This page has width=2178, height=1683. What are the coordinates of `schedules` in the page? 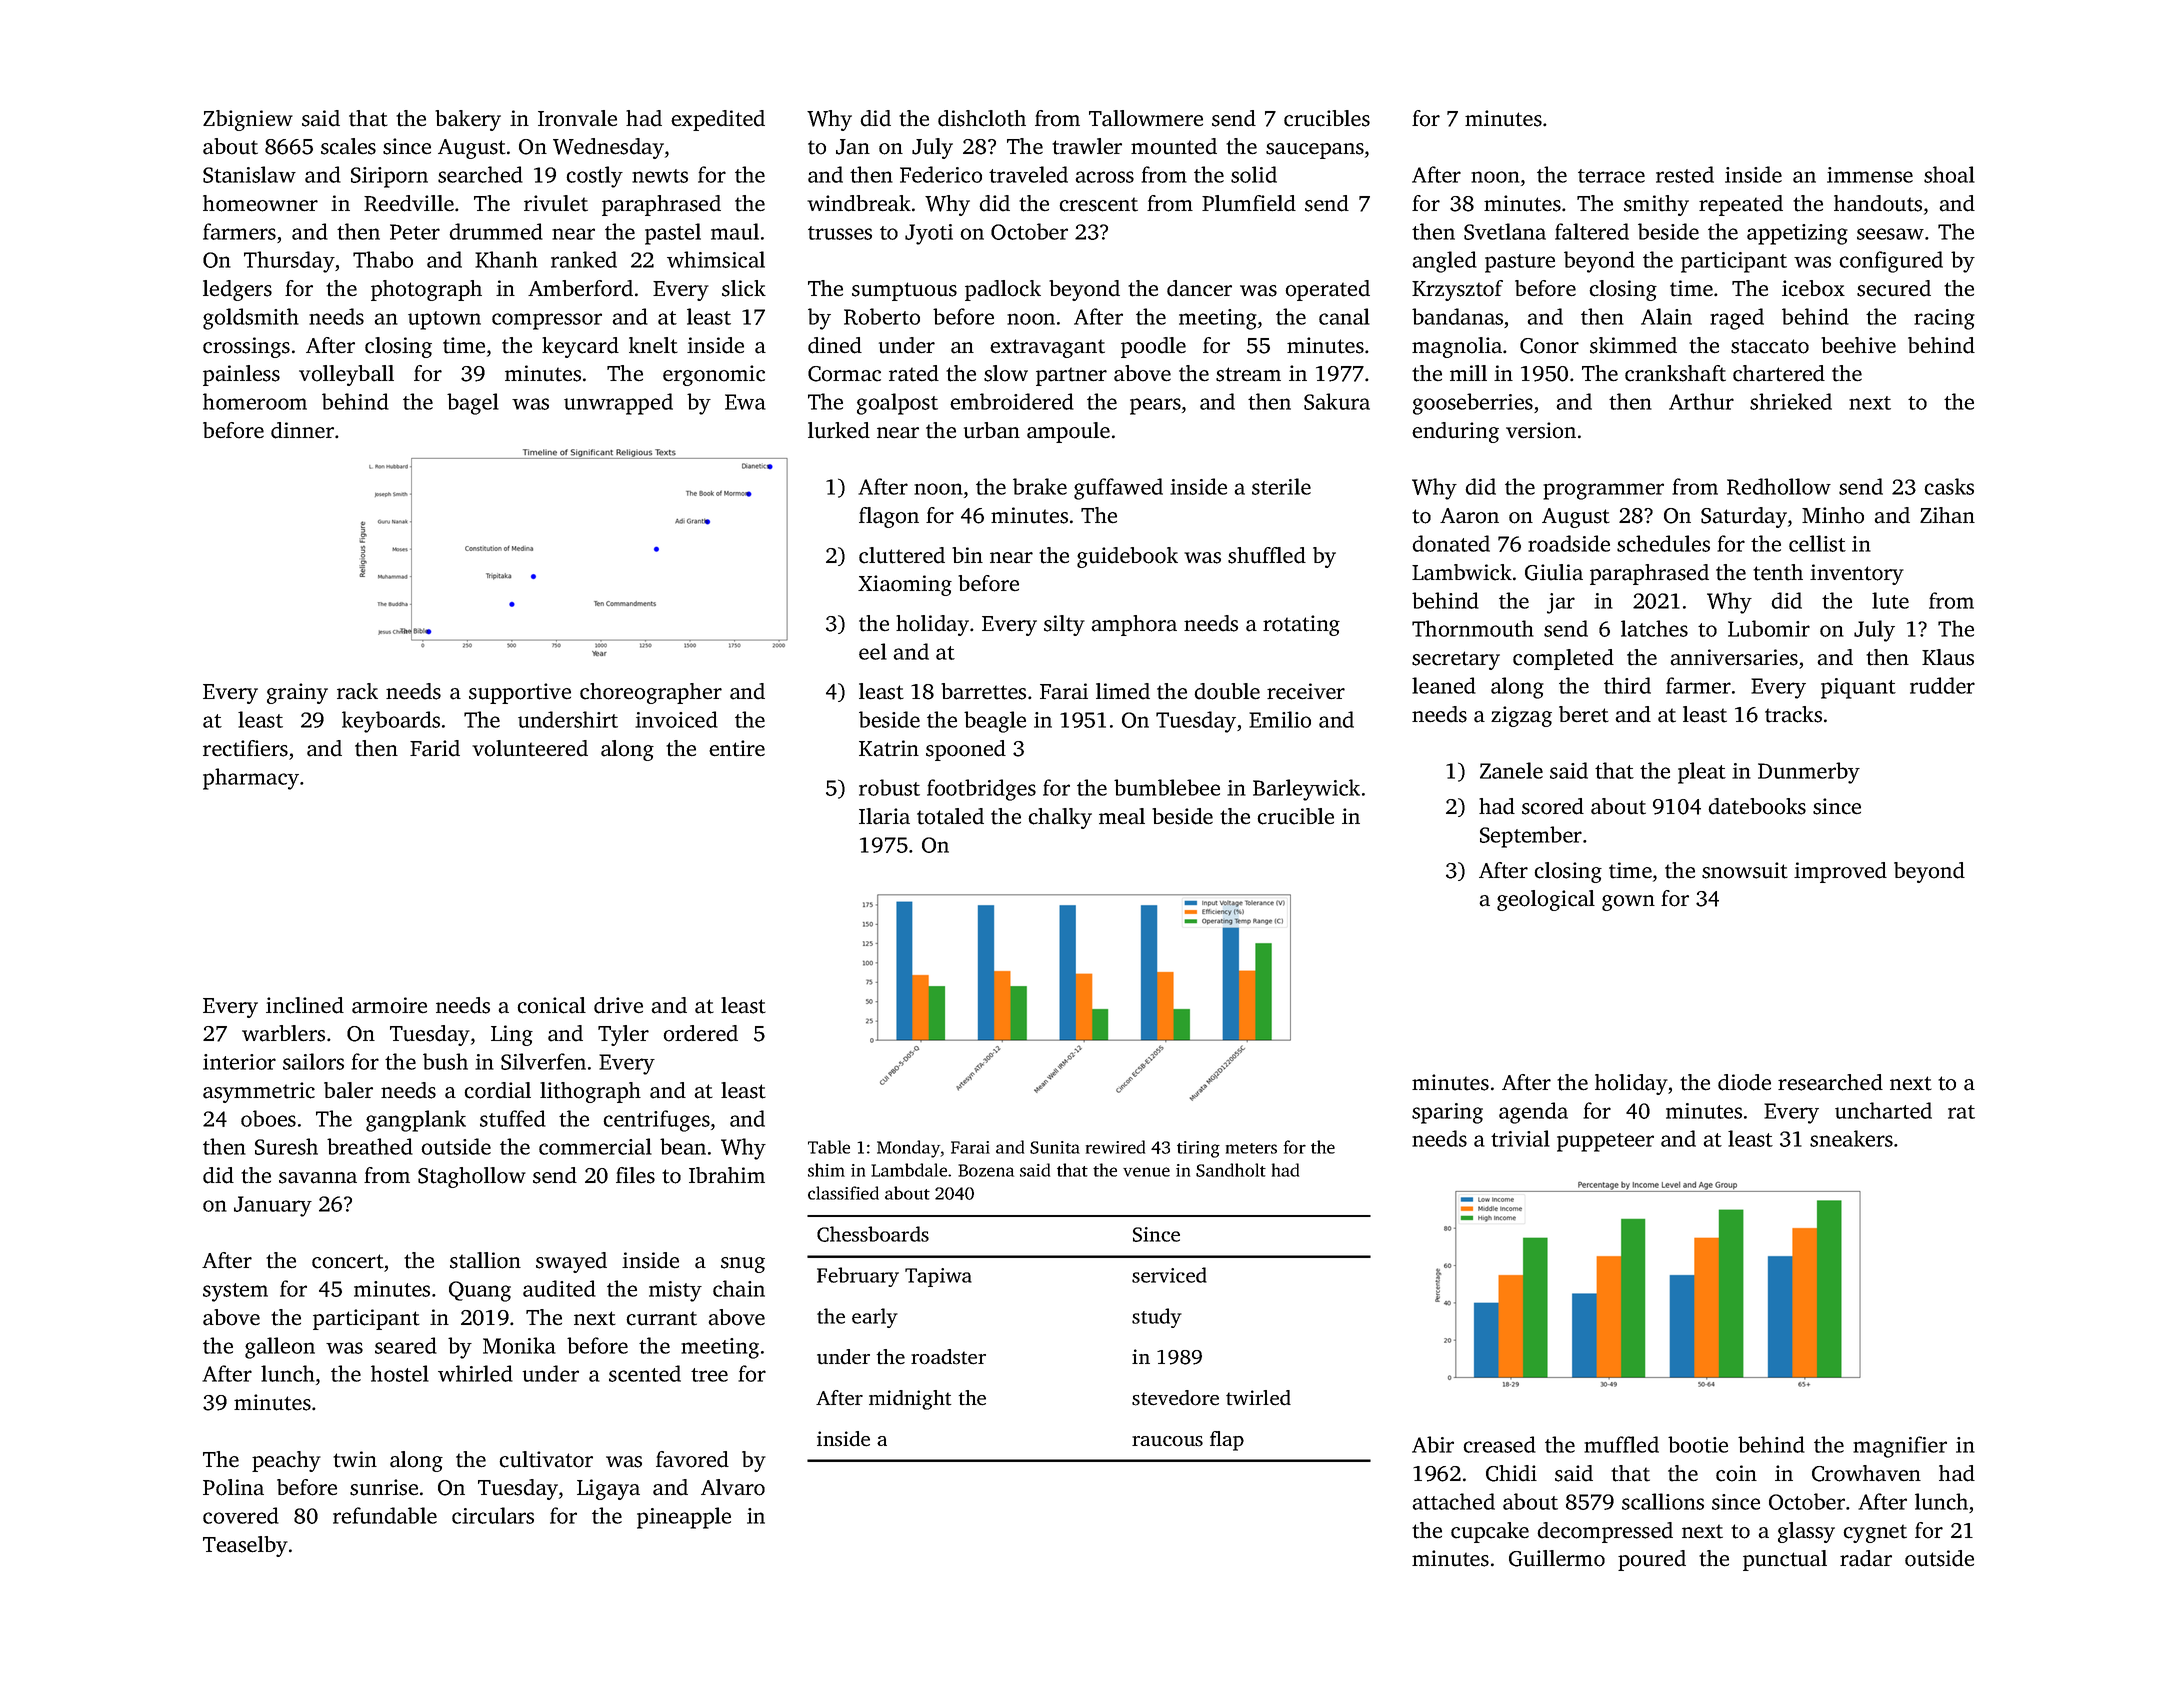 It's located at (1663, 543).
